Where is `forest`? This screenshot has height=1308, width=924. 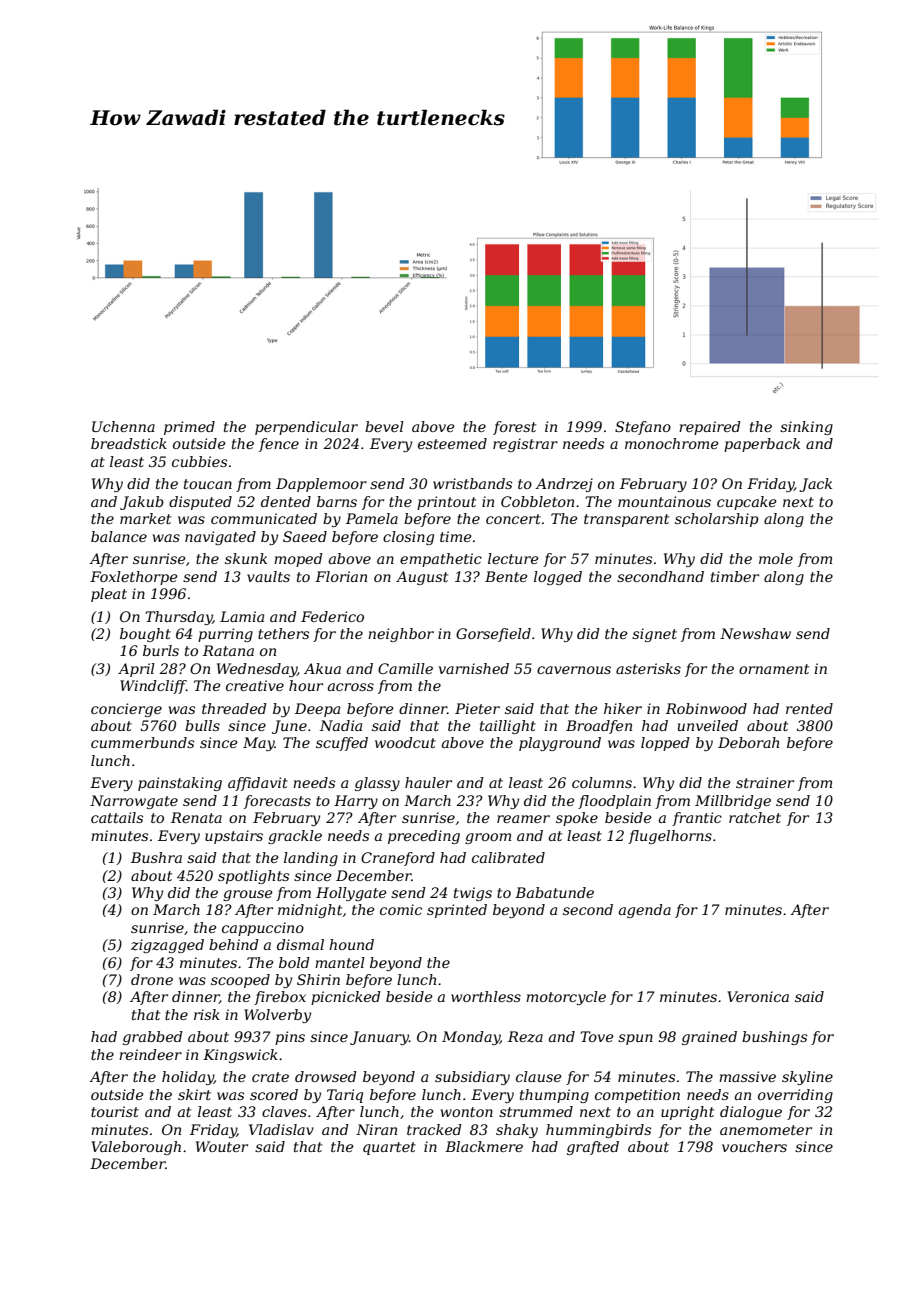
forest is located at coordinates (514, 428).
